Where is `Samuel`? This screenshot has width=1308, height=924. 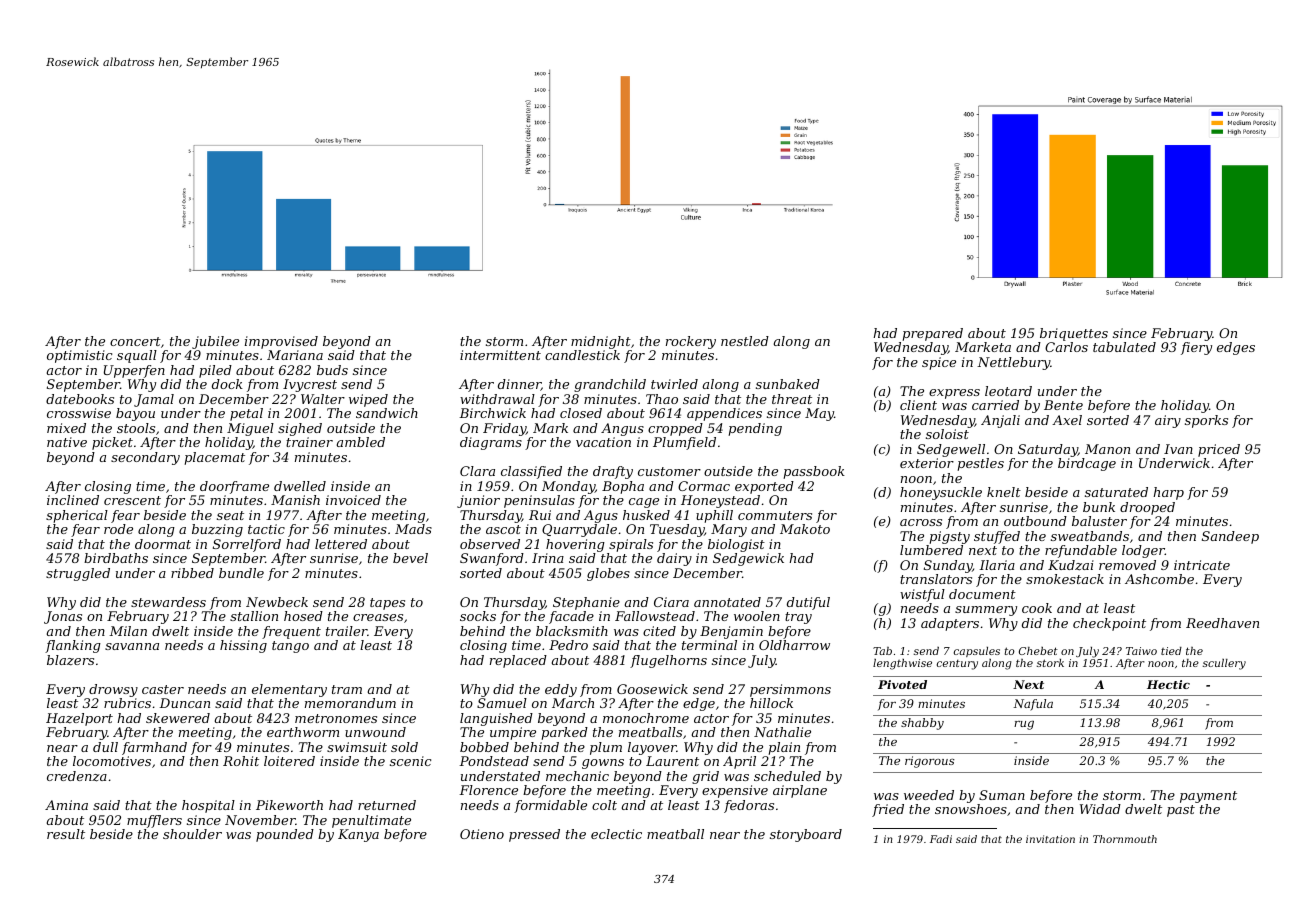 Samuel is located at coordinates (502, 703).
